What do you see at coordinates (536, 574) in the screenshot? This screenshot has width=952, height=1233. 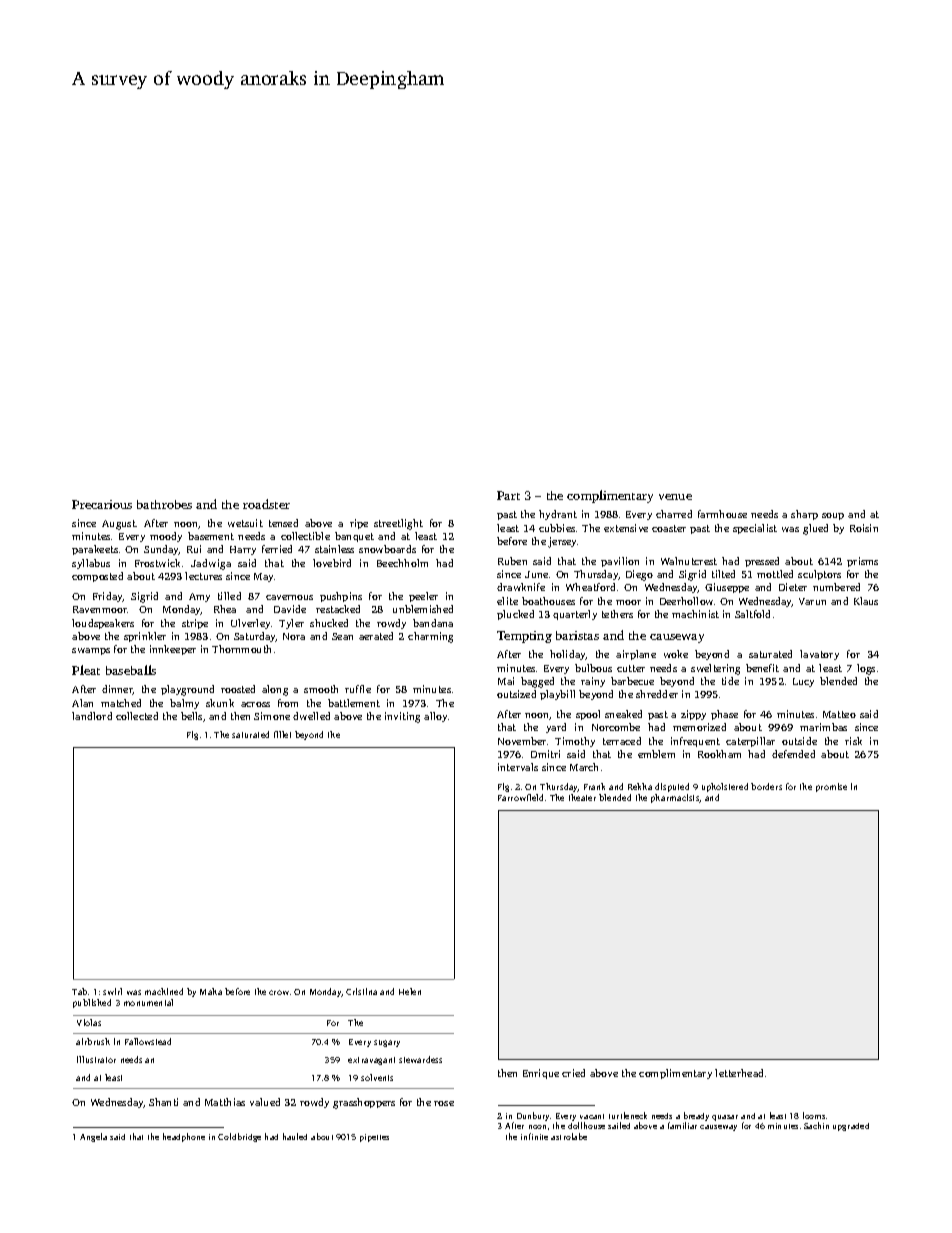 I see `June` at bounding box center [536, 574].
